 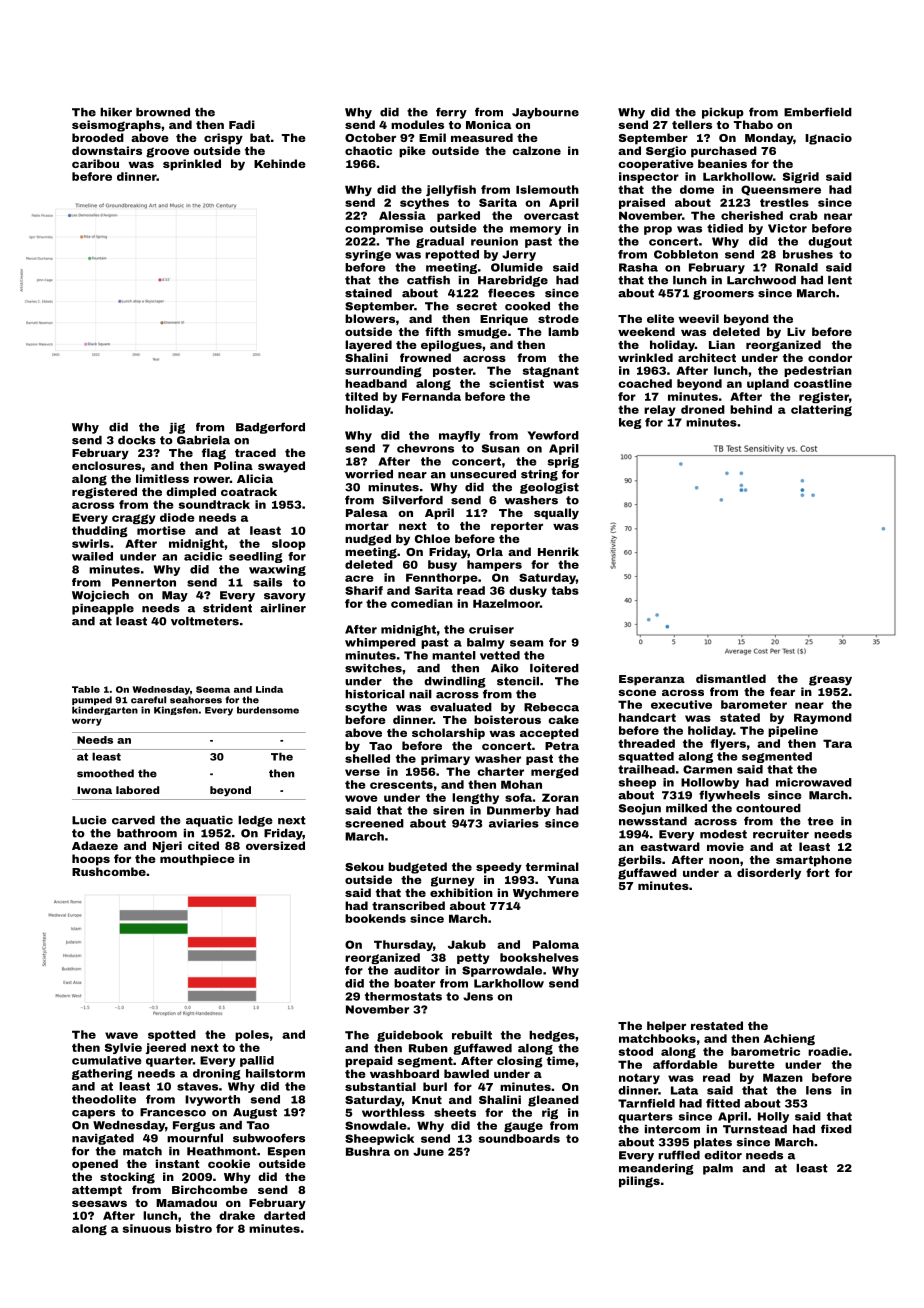 I want to click on ferry, so click(x=451, y=113).
